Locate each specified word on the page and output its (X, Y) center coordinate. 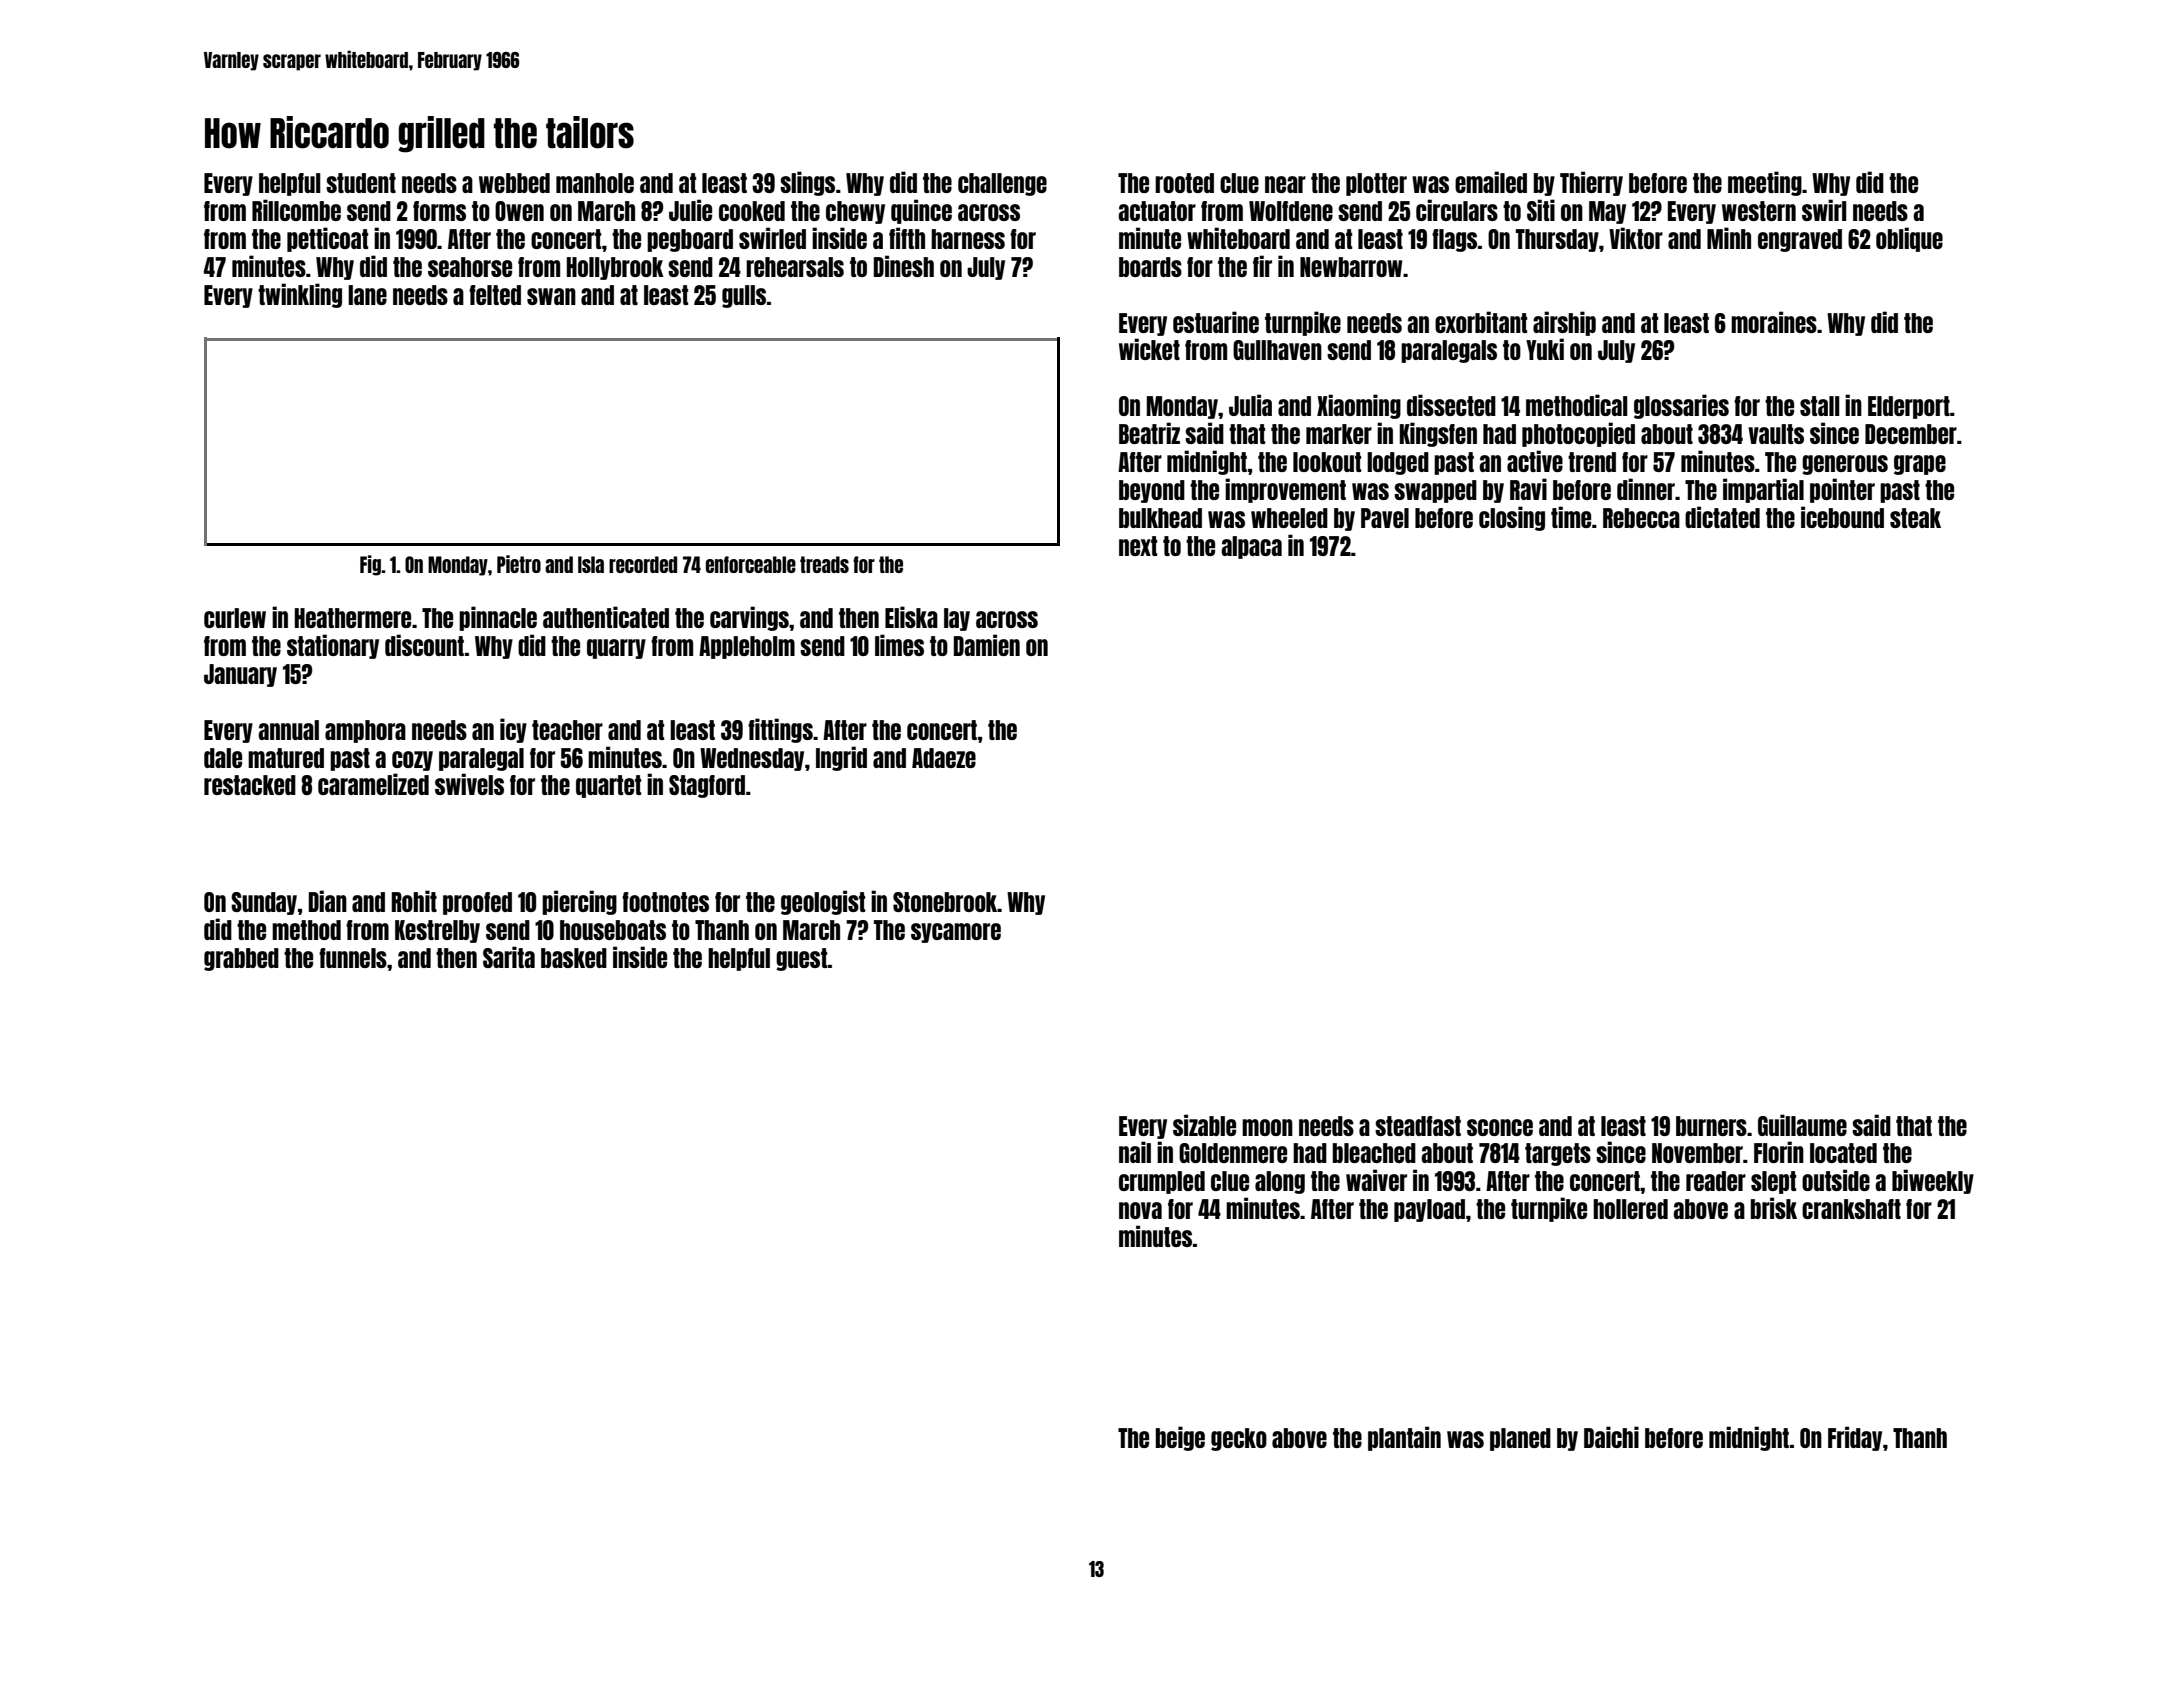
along (1280, 1182)
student (361, 183)
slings (807, 183)
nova (1140, 1210)
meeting (1765, 183)
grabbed (241, 959)
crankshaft (1851, 1209)
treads (824, 564)
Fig (370, 565)
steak (1915, 518)
